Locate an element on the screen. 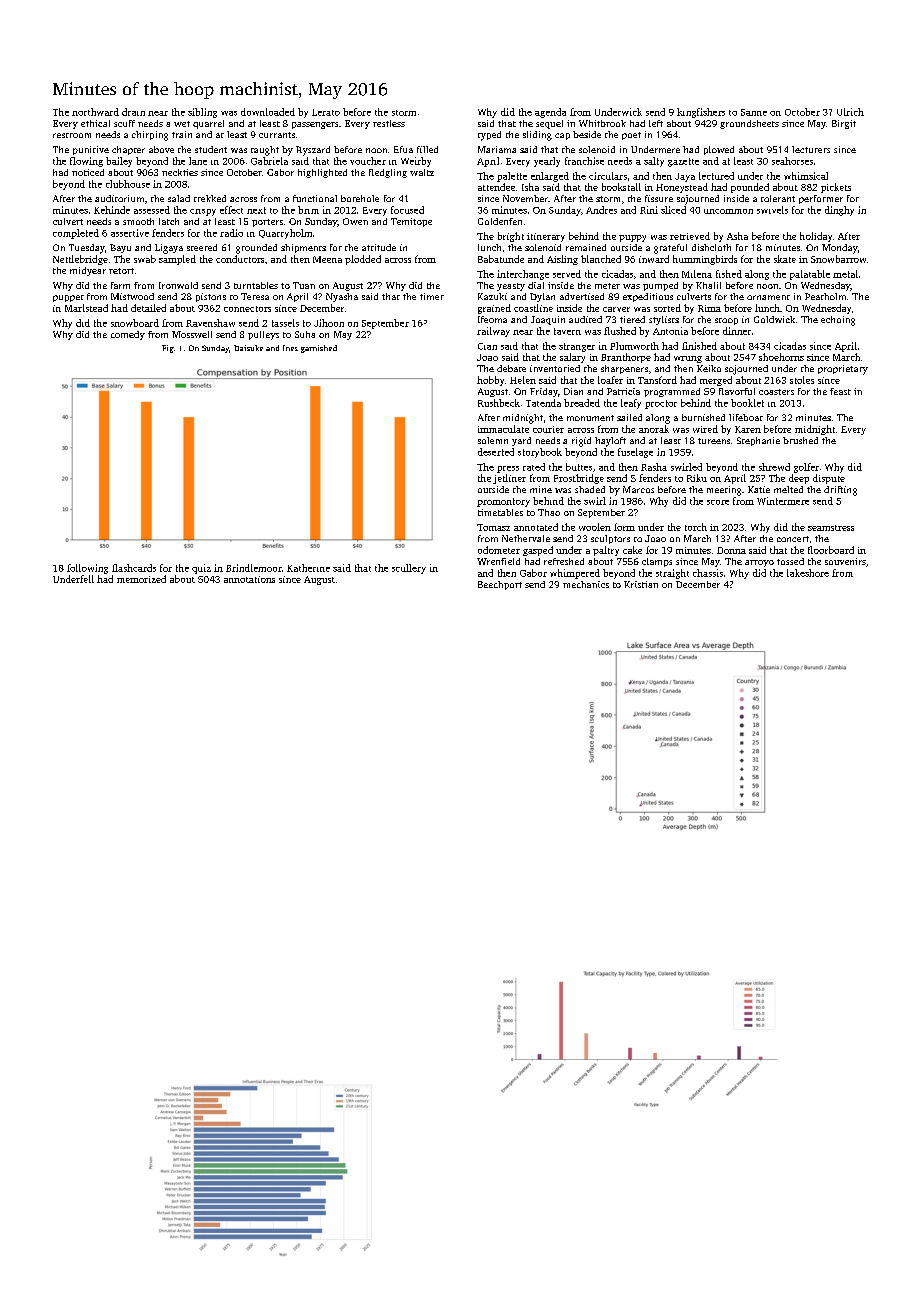 The height and width of the screenshot is (1308, 924). seahorses is located at coordinates (792, 161).
